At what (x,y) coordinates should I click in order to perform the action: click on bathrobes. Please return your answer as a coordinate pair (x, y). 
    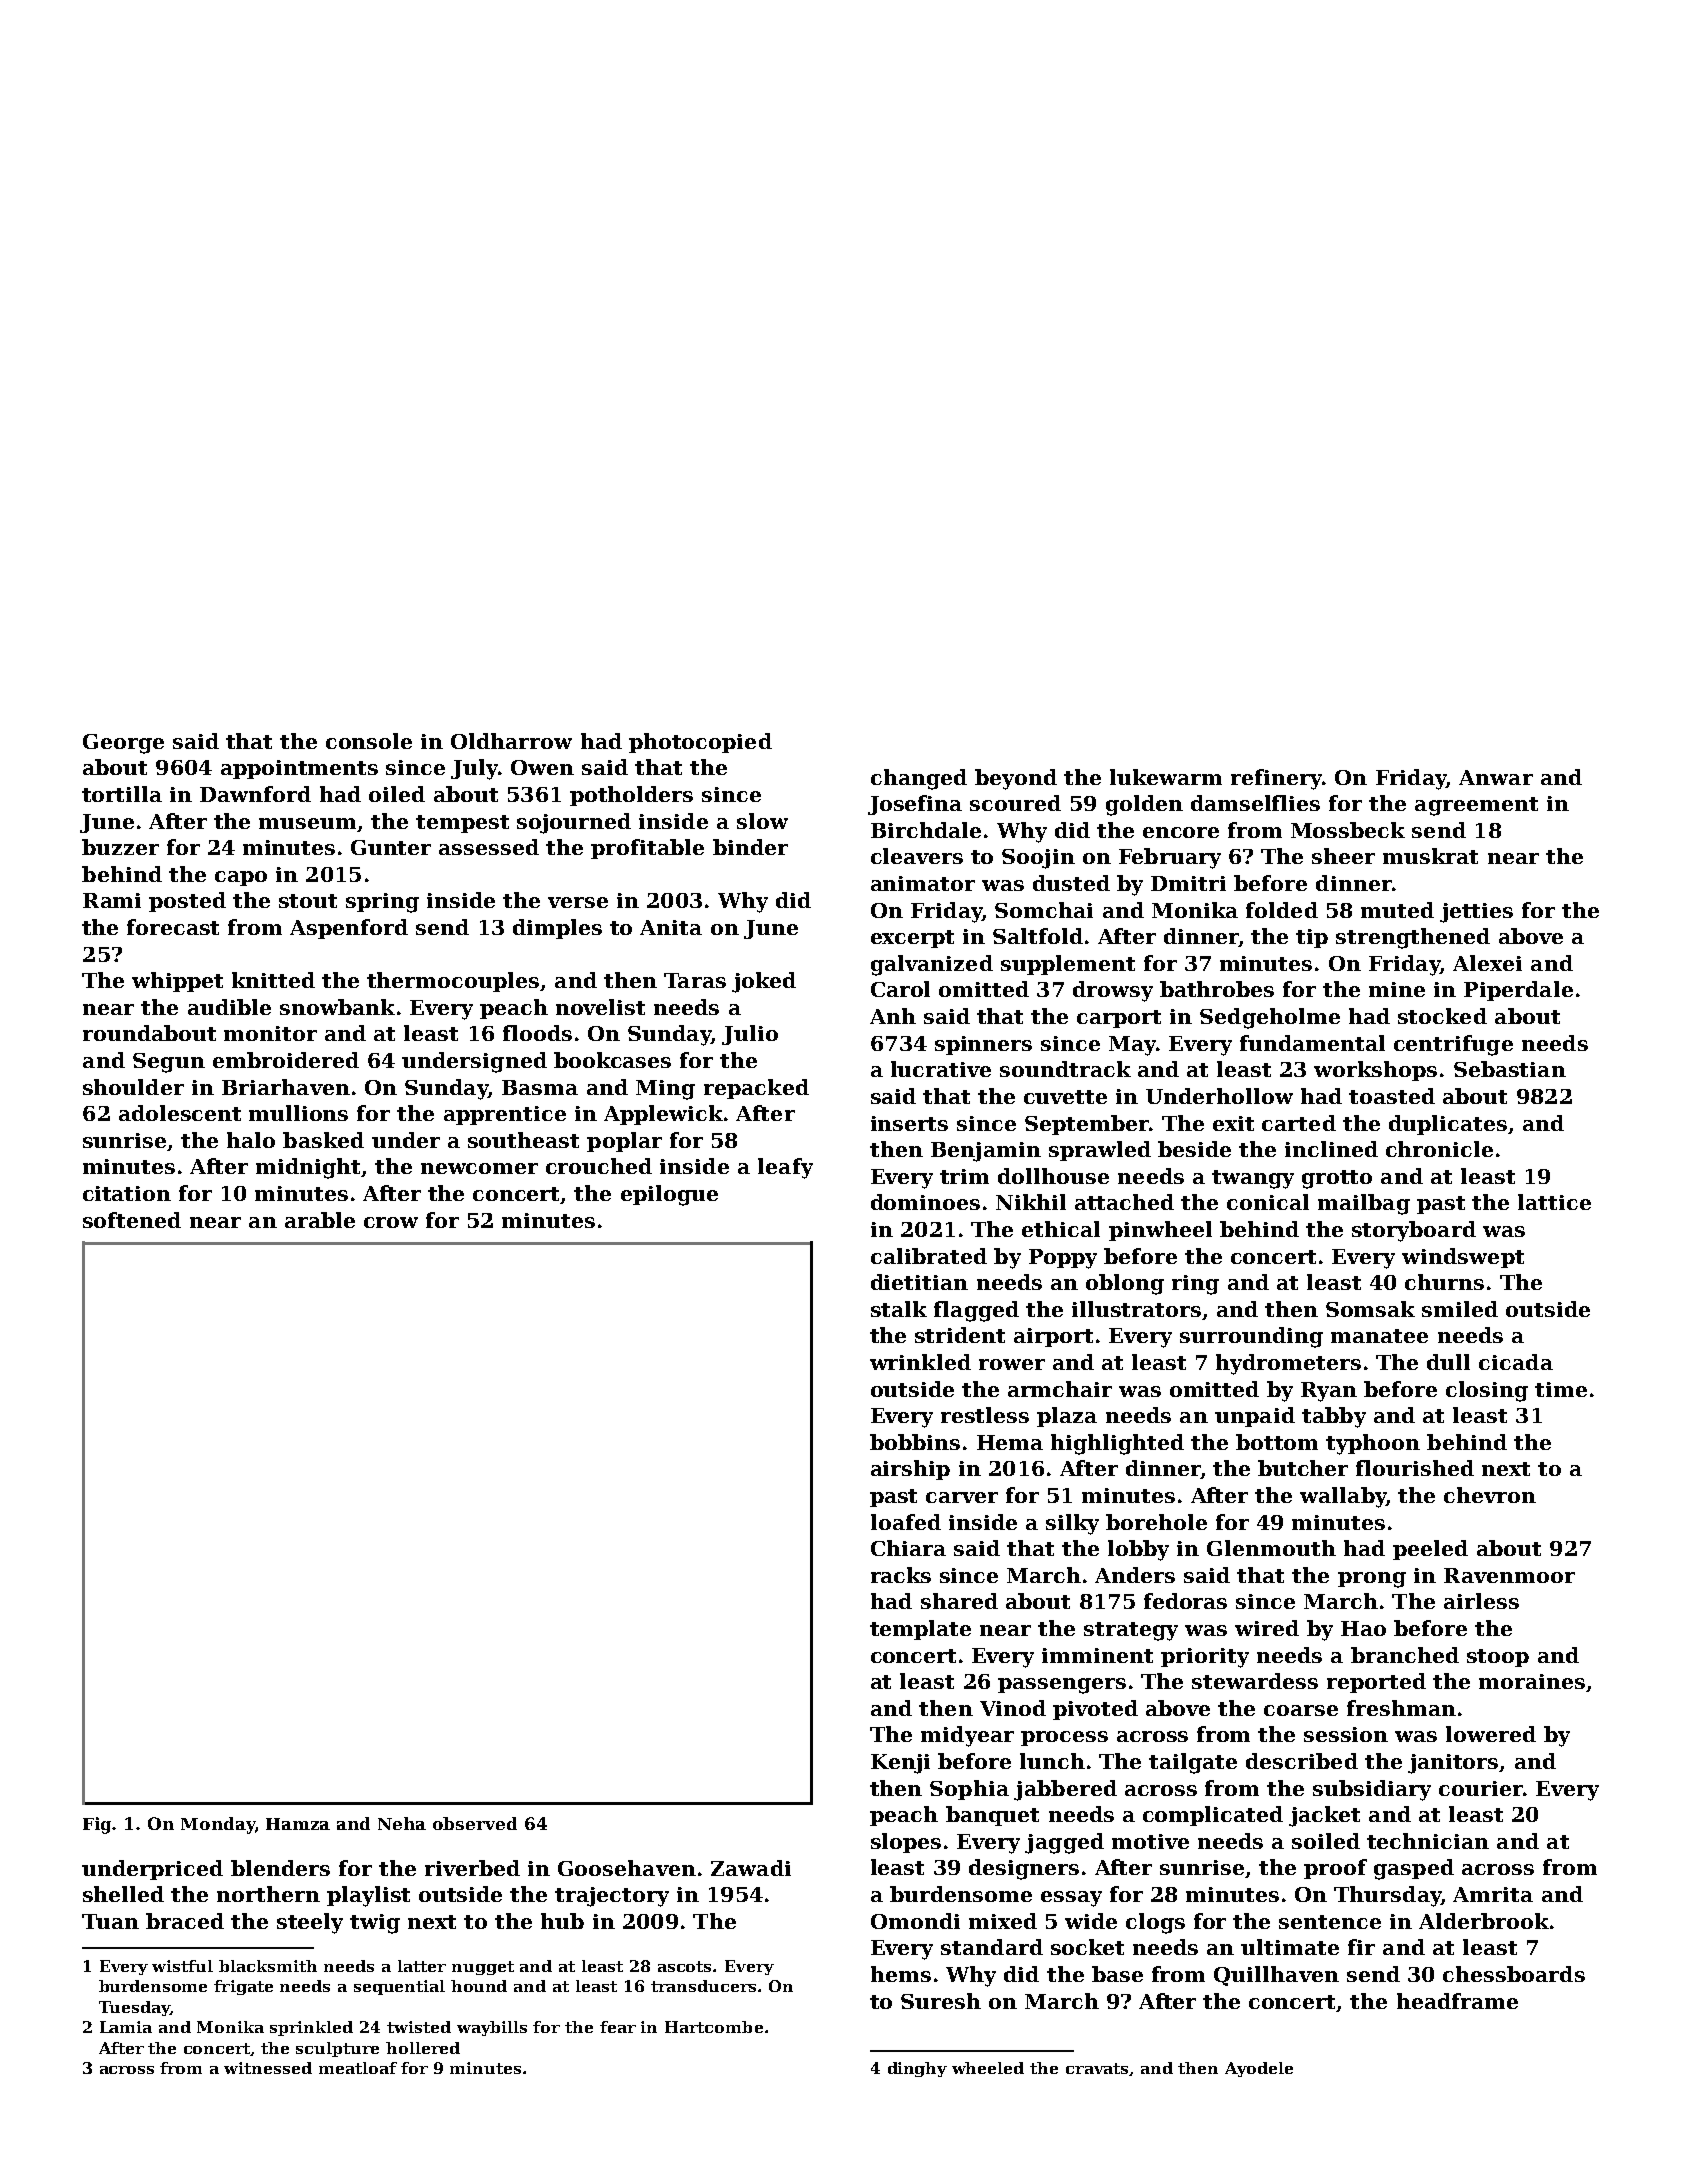
    Looking at the image, I should click on (1217, 989).
